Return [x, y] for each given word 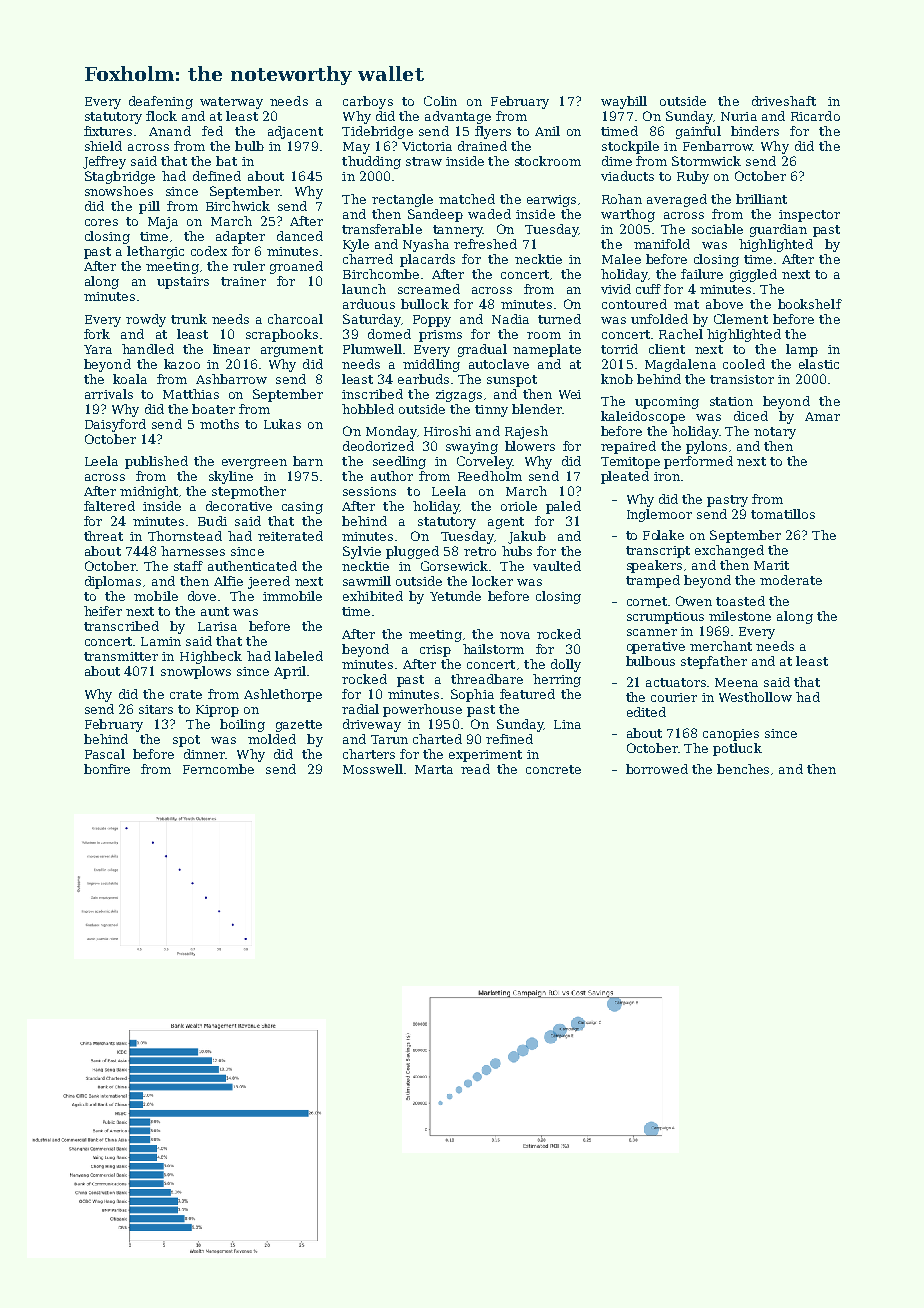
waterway [231, 103]
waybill [624, 102]
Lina [567, 724]
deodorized [378, 446]
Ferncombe [218, 769]
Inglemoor [659, 515]
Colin [440, 101]
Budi [212, 521]
